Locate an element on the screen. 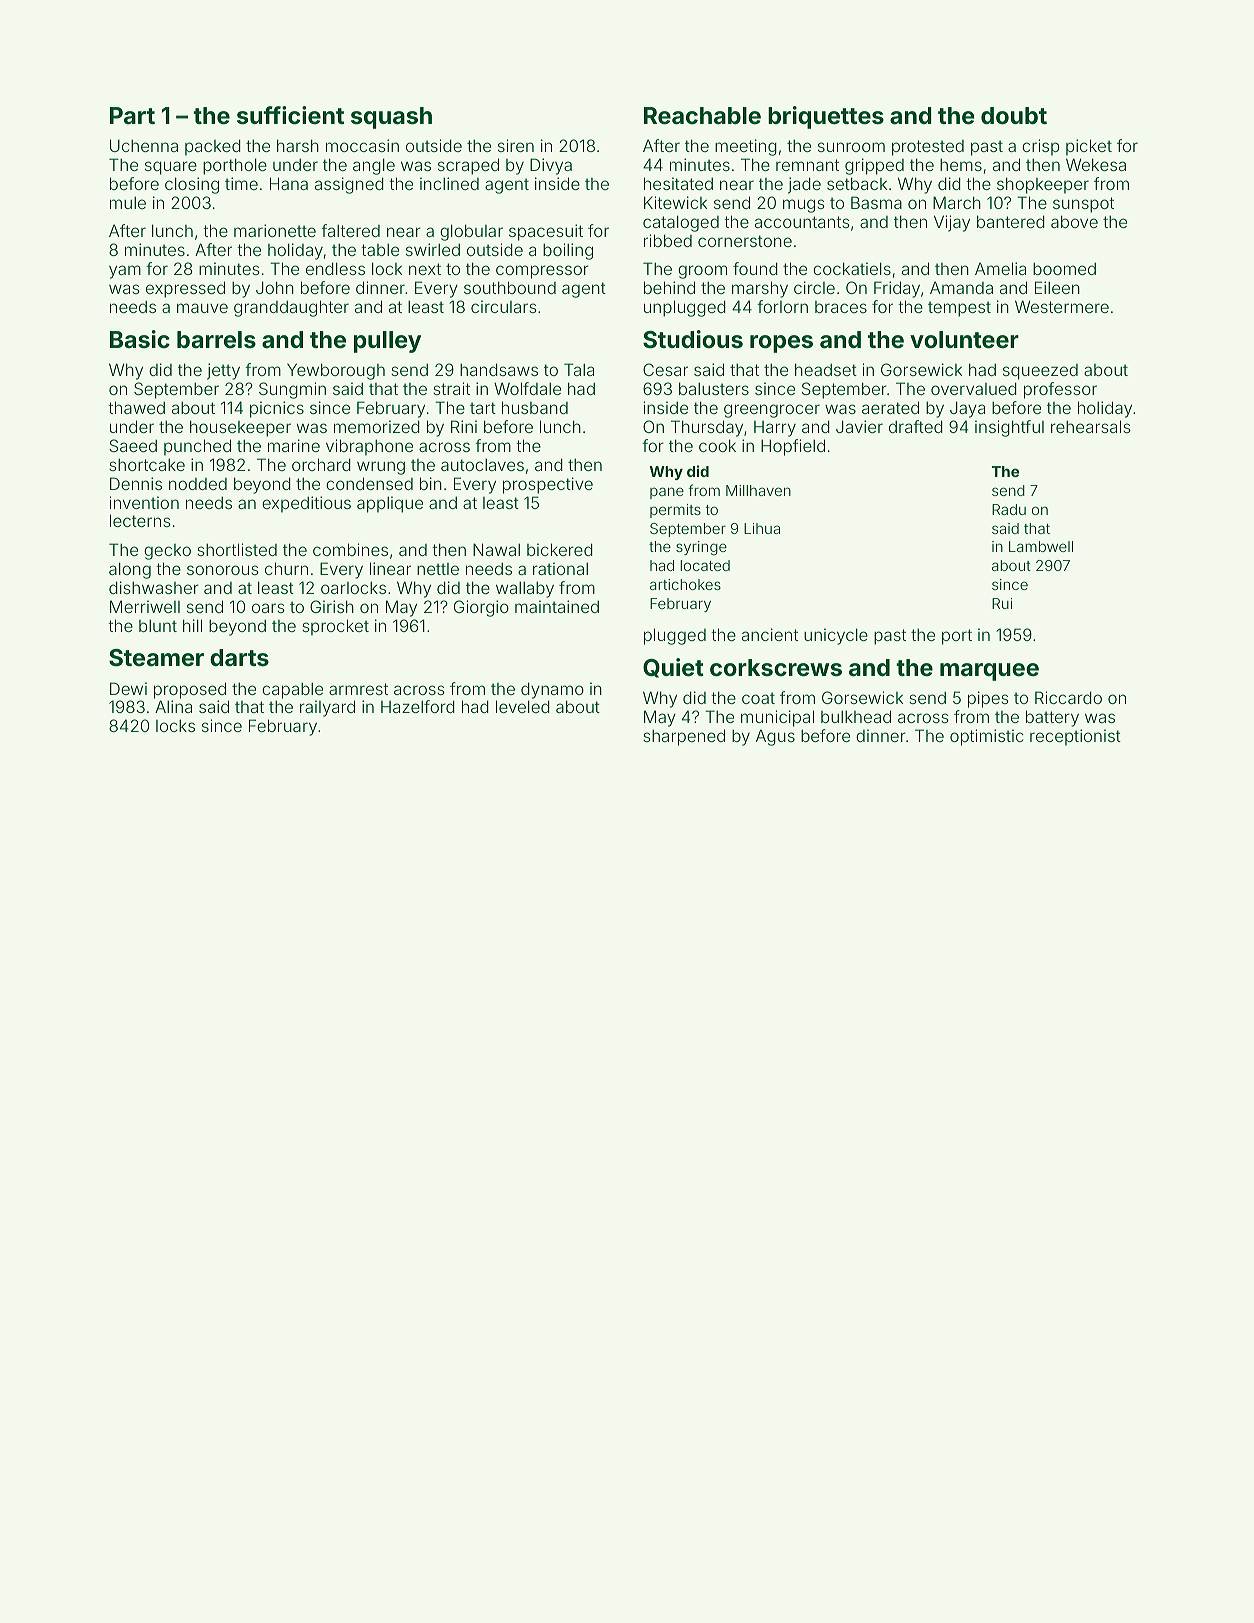 The width and height of the screenshot is (1254, 1623). Amanda is located at coordinates (961, 287).
